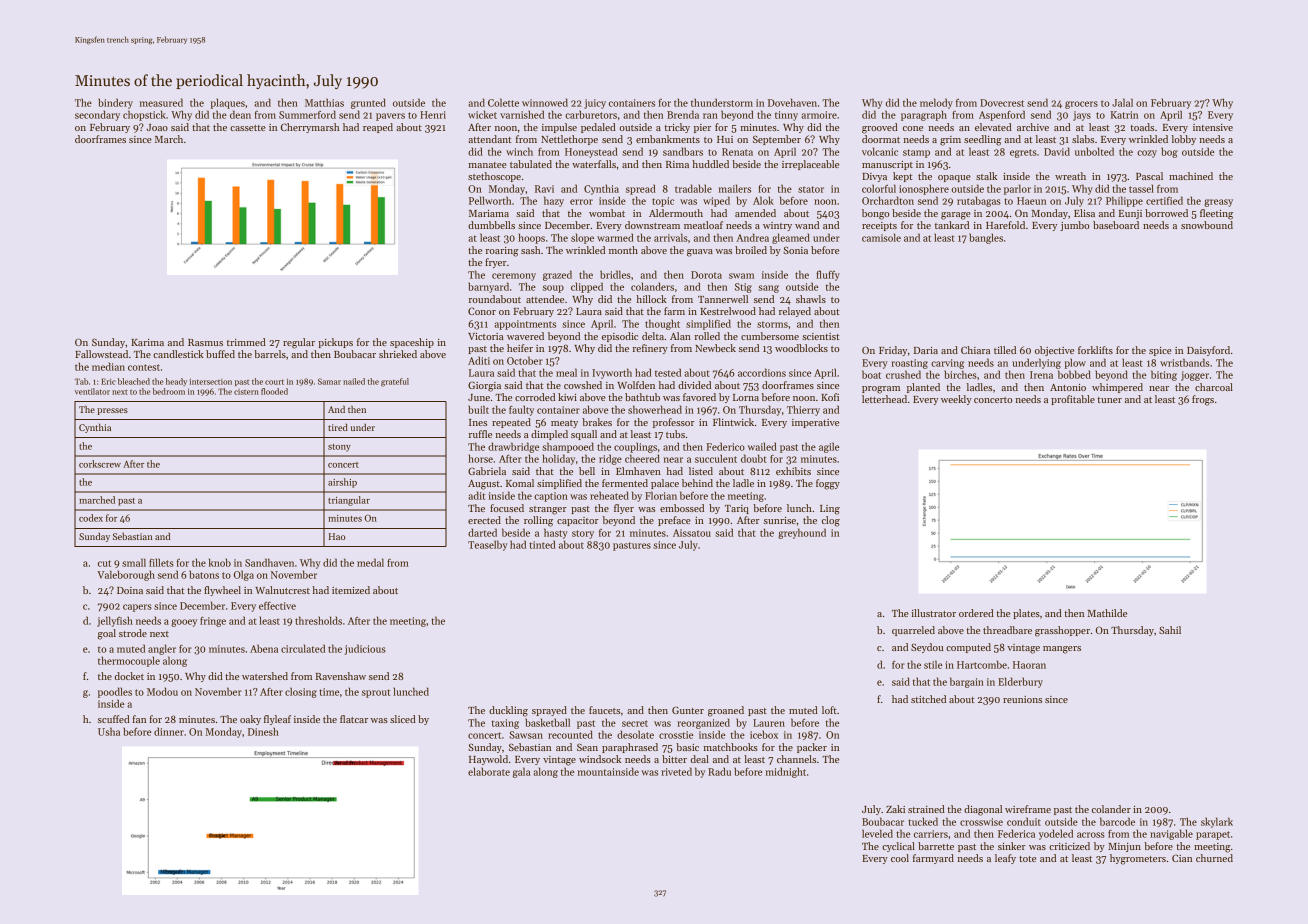  I want to click on nailed, so click(354, 381).
